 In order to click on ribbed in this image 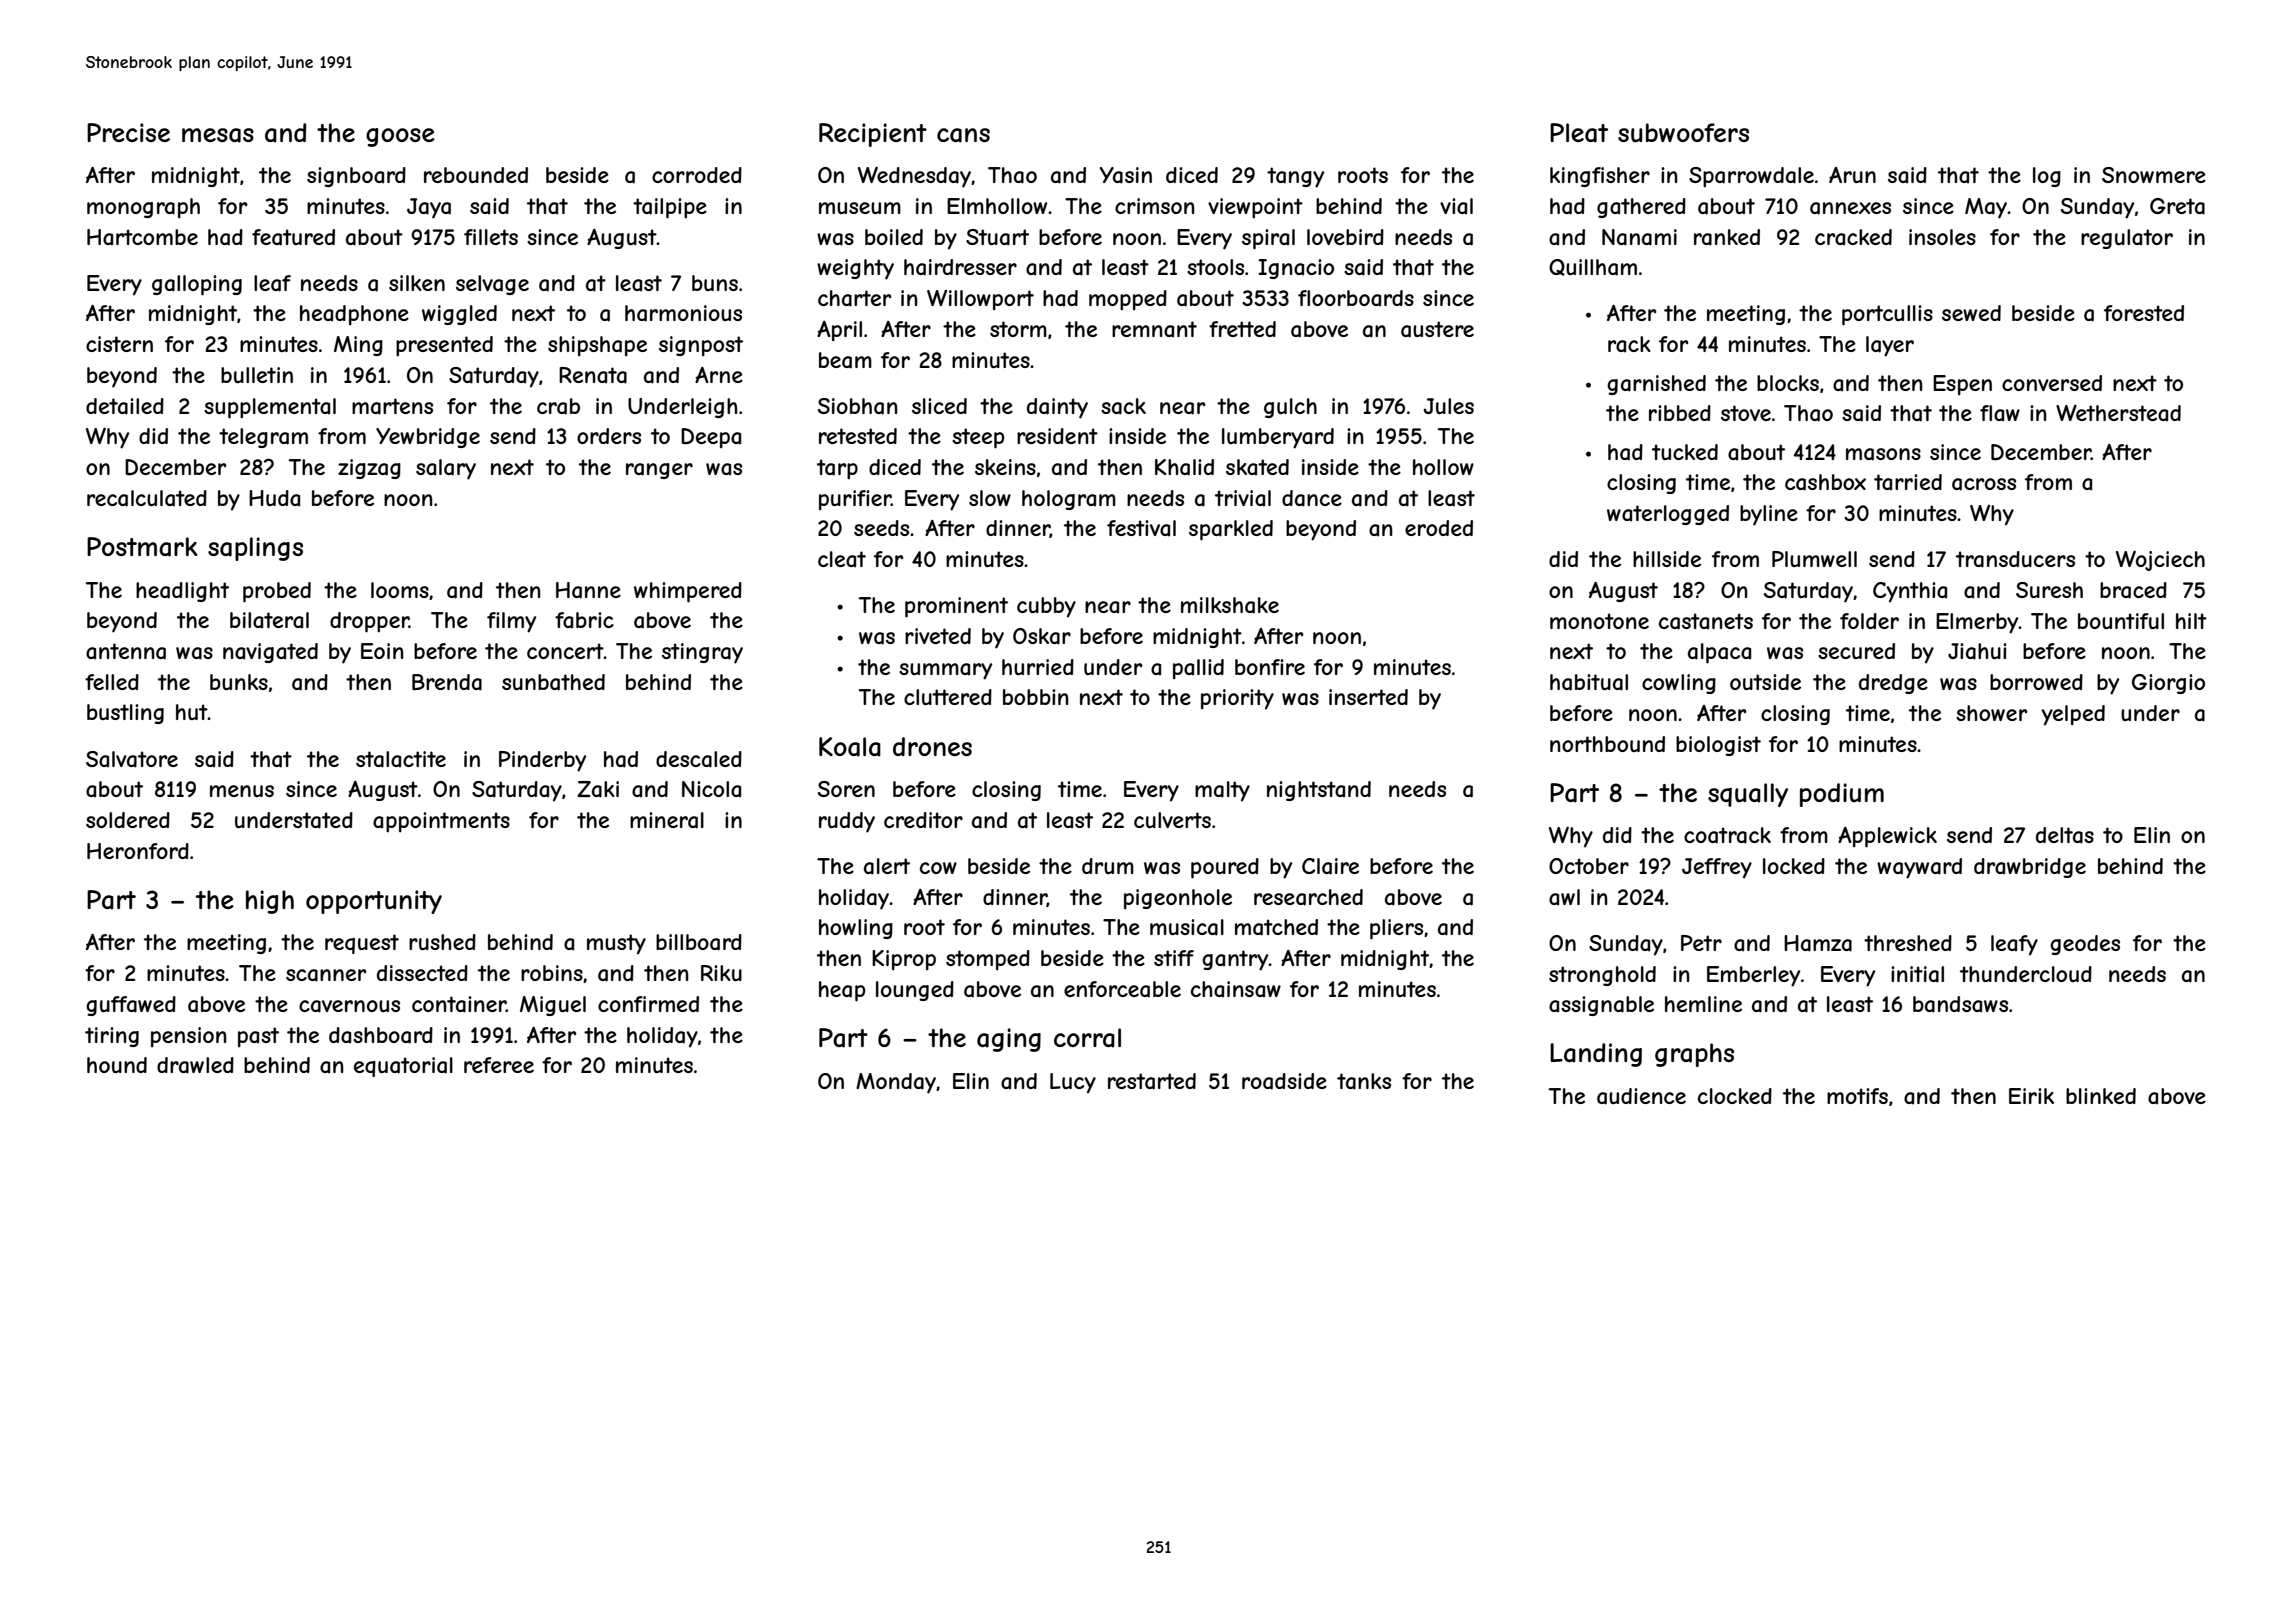, I will do `click(1680, 413)`.
